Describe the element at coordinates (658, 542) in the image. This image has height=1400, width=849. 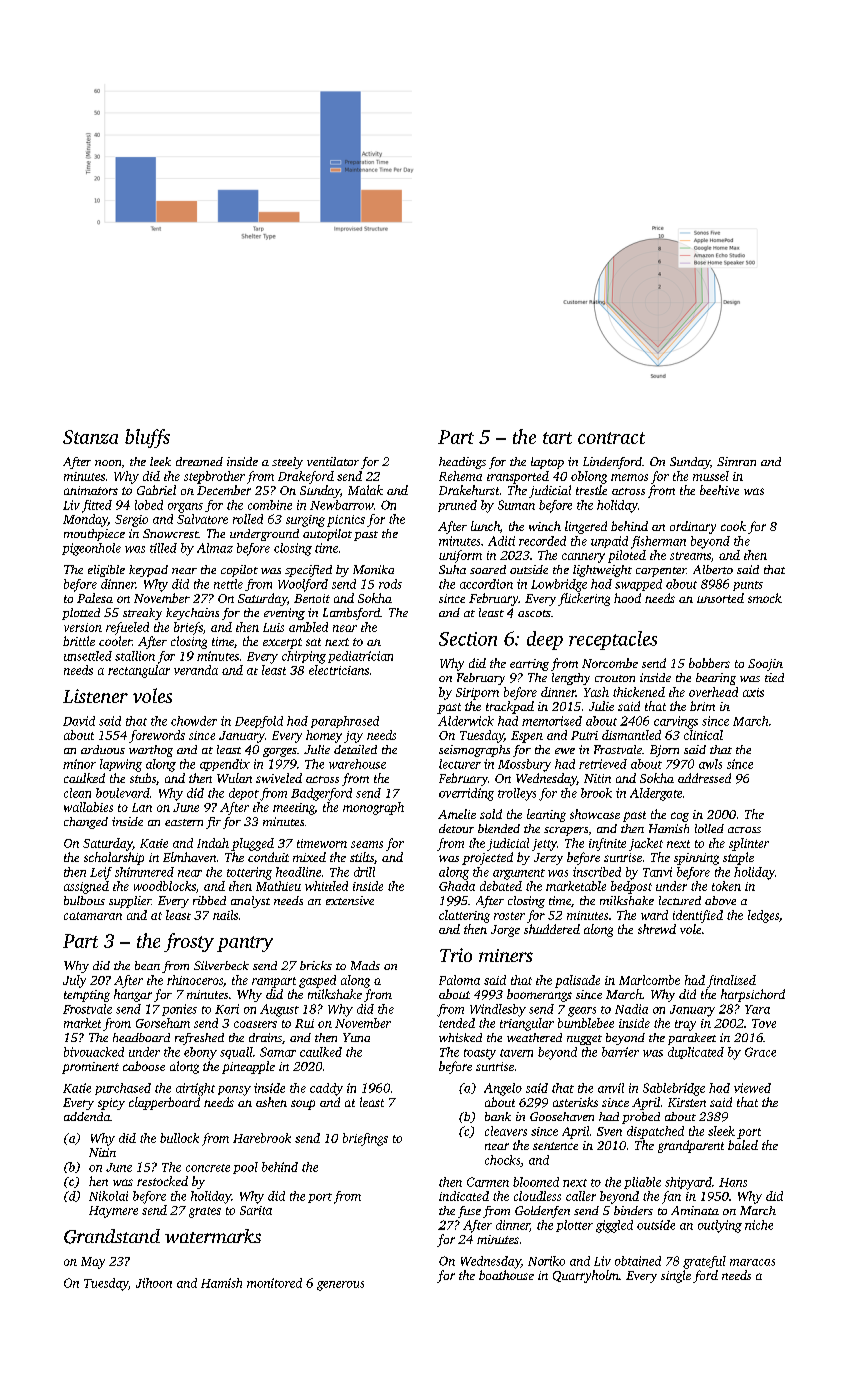
I see `fisherman` at that location.
